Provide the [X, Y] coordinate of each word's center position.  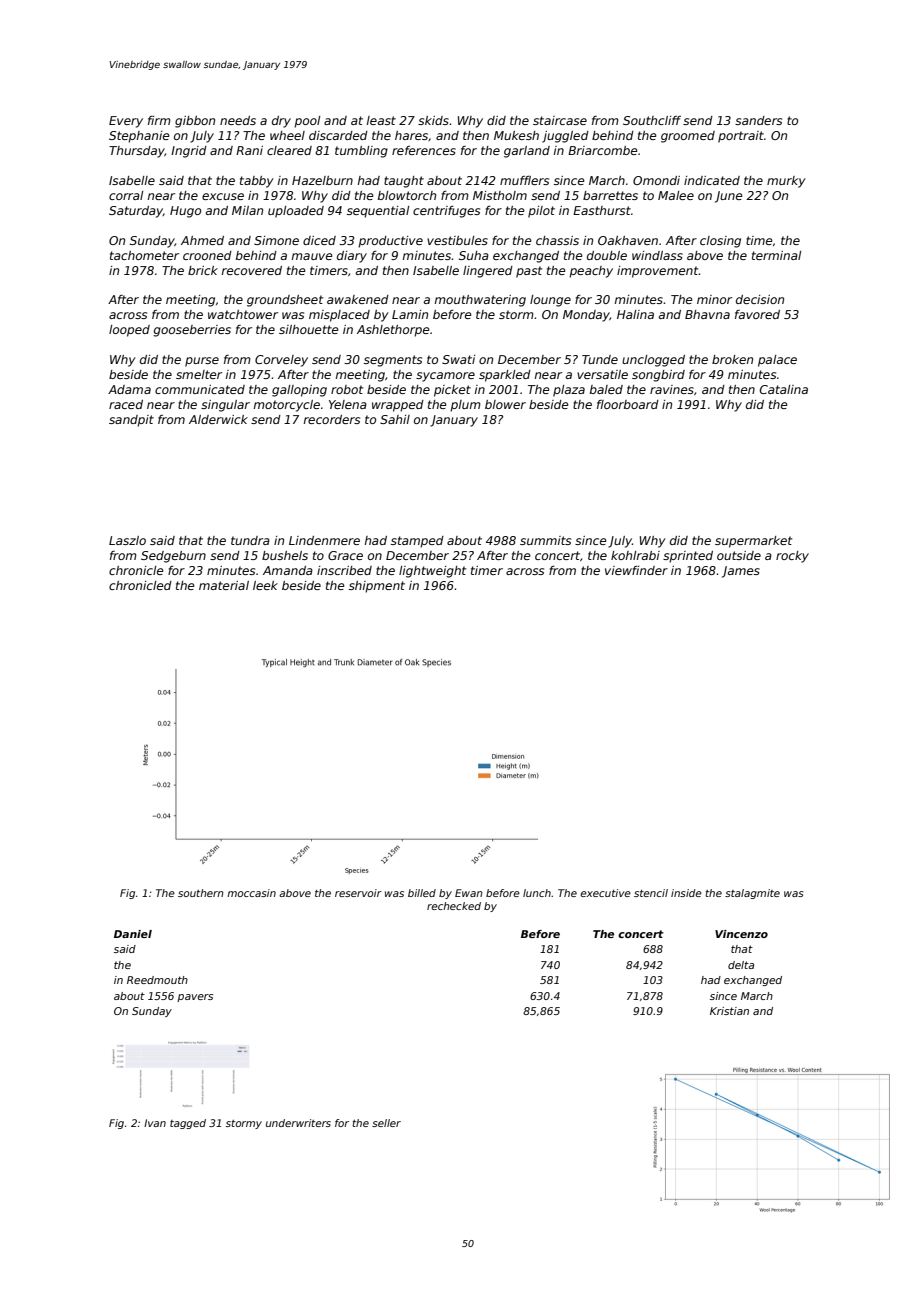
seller [386, 1123]
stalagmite [752, 894]
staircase [560, 120]
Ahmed [202, 240]
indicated [712, 180]
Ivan [155, 1123]
